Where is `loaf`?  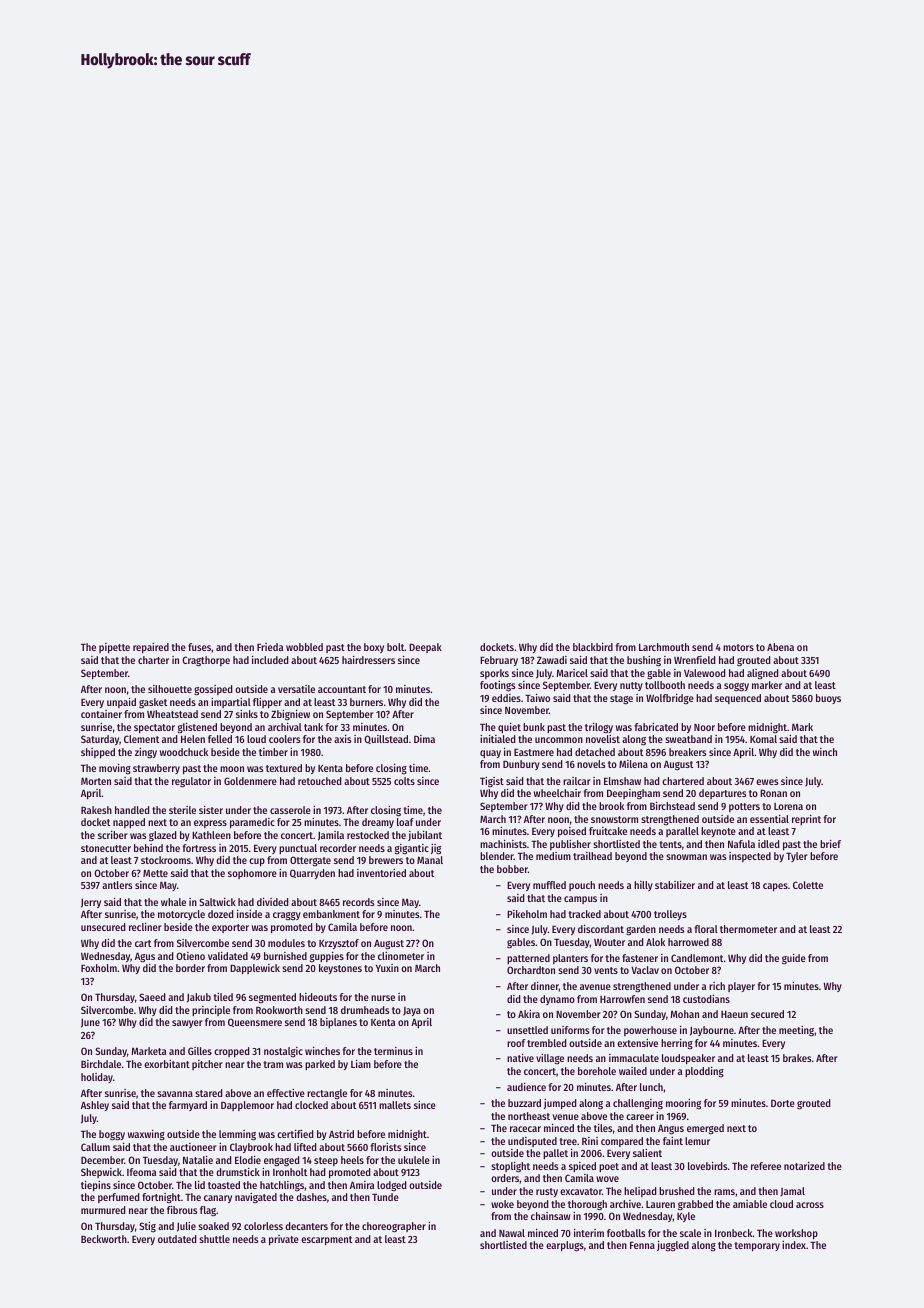
loaf is located at coordinates (405, 822).
